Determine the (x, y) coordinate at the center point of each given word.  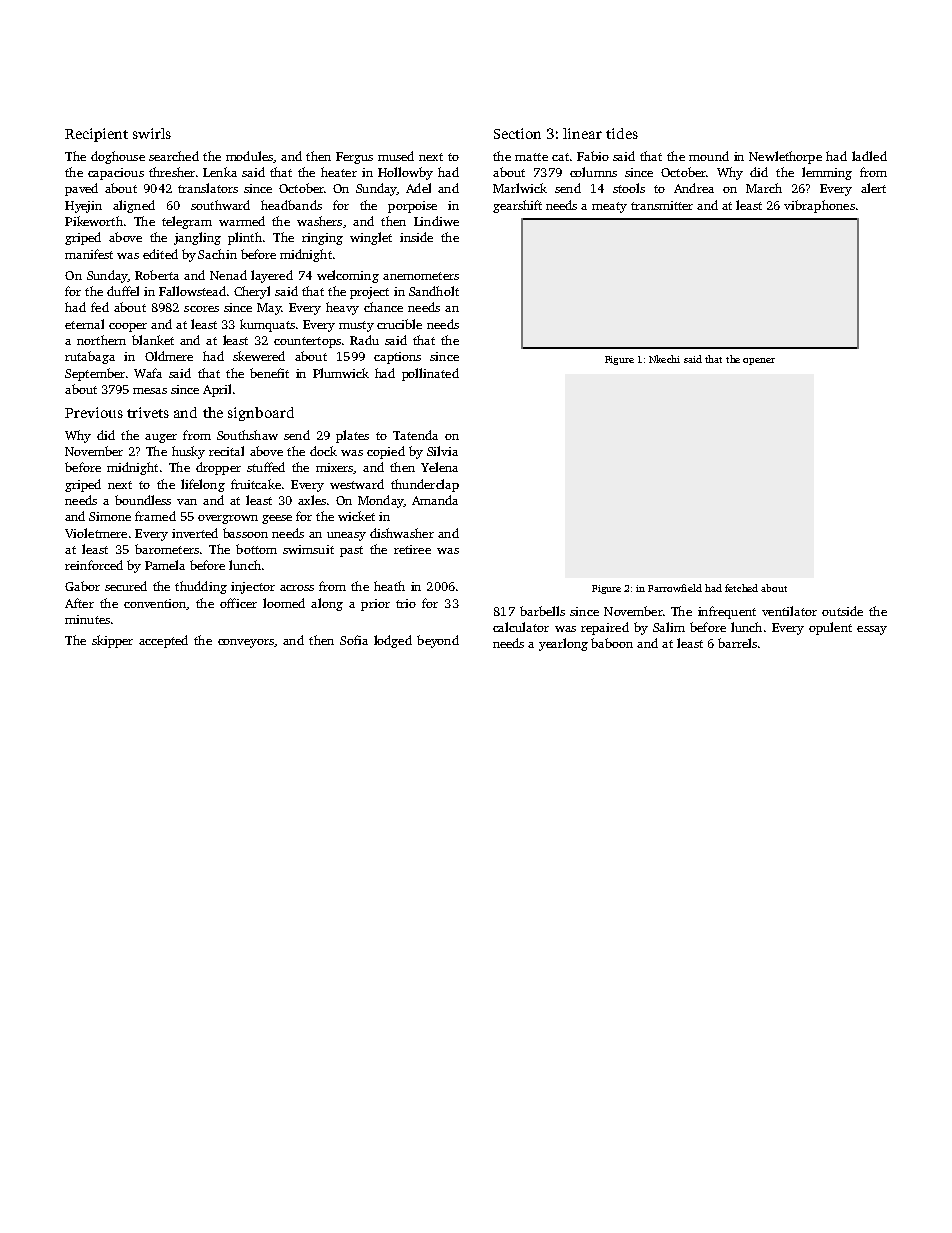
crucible (399, 324)
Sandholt (434, 291)
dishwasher (402, 533)
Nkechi (664, 359)
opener (759, 361)
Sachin (217, 254)
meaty (609, 207)
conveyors (246, 643)
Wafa (148, 373)
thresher (172, 172)
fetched (741, 588)
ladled (869, 156)
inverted (195, 533)
